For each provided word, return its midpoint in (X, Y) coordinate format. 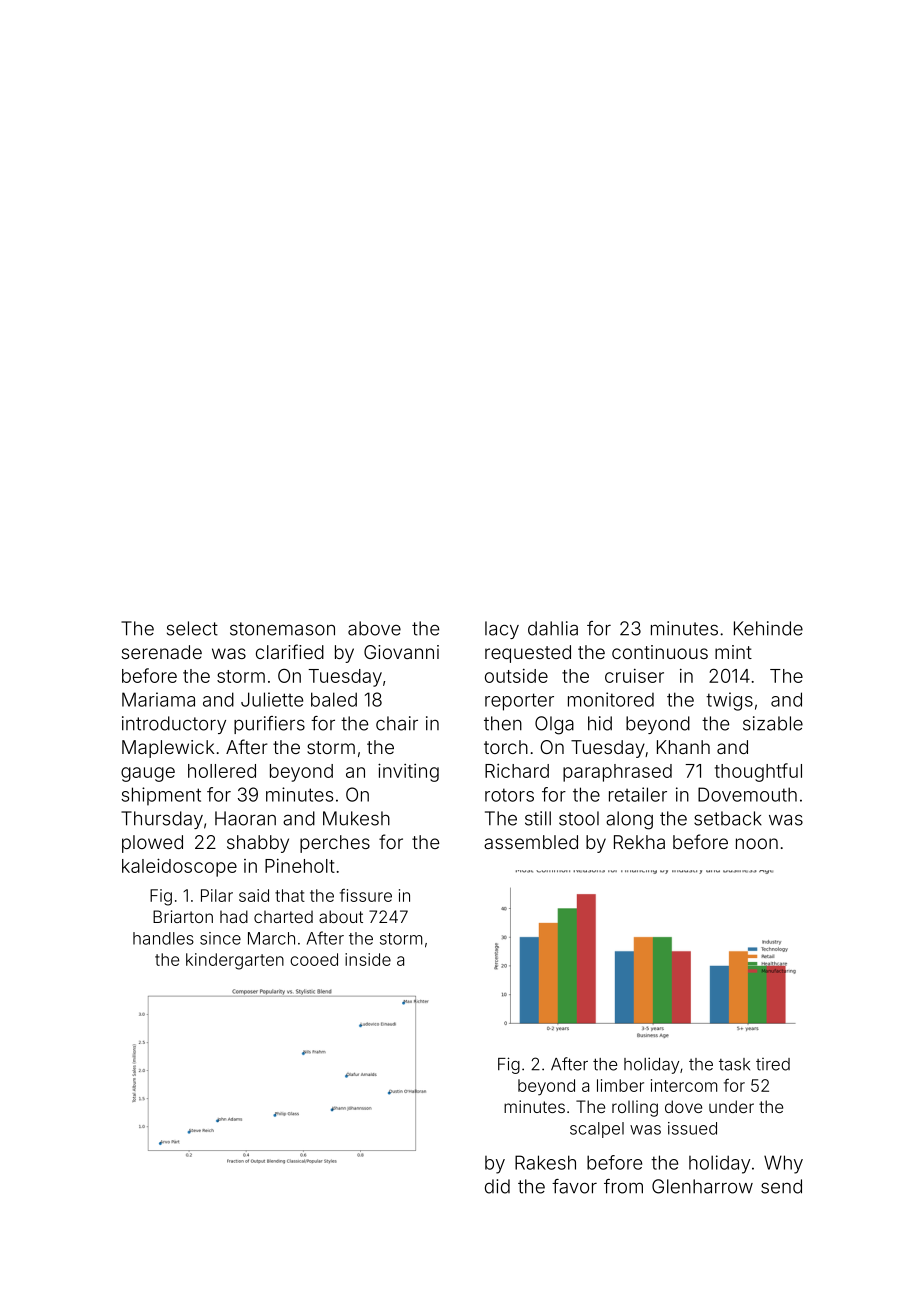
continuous (660, 652)
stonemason (282, 629)
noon (757, 843)
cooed (314, 959)
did (497, 1186)
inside (368, 959)
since (220, 938)
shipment (161, 796)
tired (773, 1064)
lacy (502, 630)
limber (620, 1085)
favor (574, 1186)
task (734, 1064)
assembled (531, 842)
